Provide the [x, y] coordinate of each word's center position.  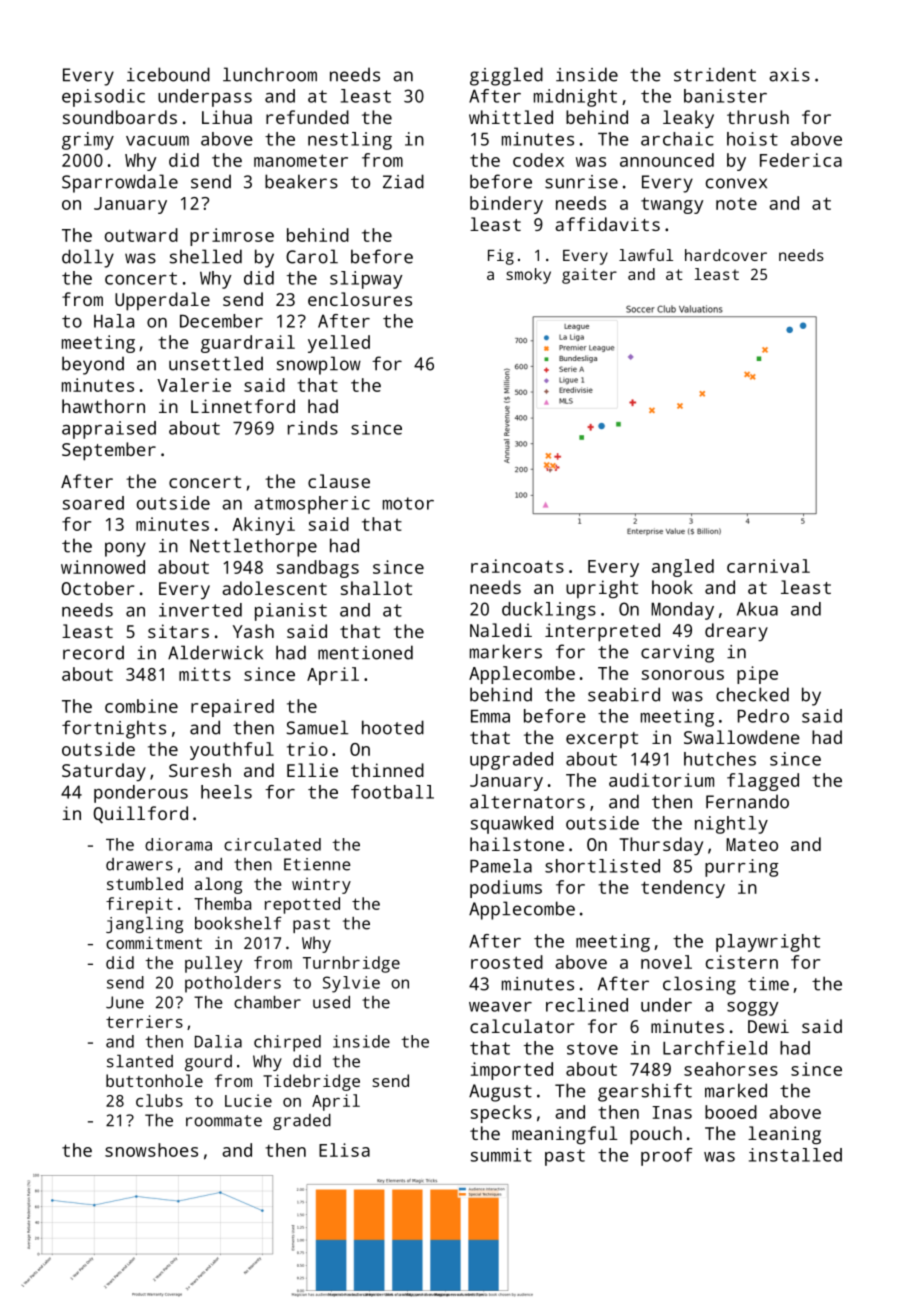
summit [501, 1155]
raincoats [517, 566]
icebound [168, 74]
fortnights [114, 729]
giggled [506, 76]
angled [683, 568]
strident [715, 74]
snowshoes [151, 1150]
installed [795, 1155]
